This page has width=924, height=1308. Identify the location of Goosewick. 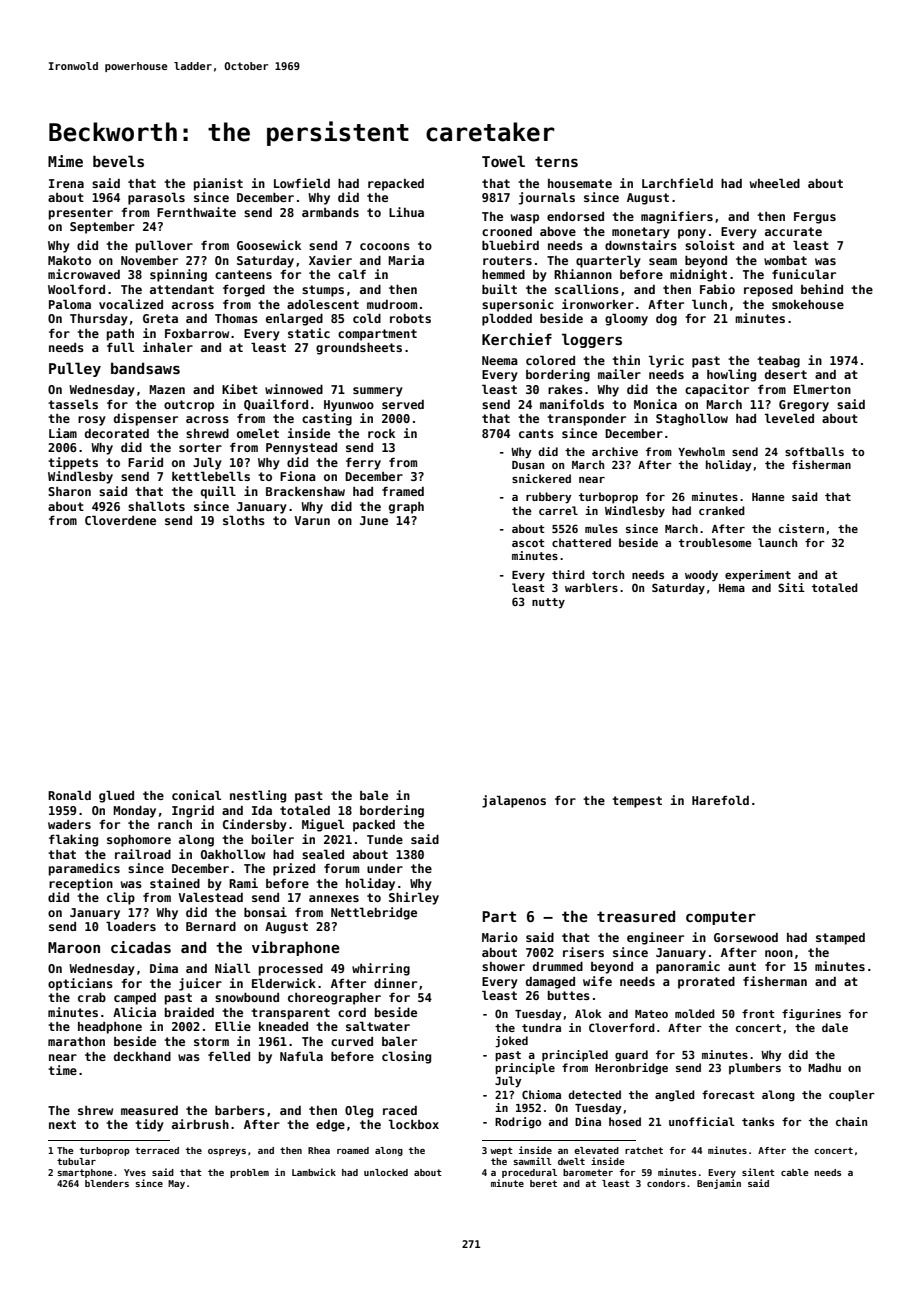
(269, 245).
